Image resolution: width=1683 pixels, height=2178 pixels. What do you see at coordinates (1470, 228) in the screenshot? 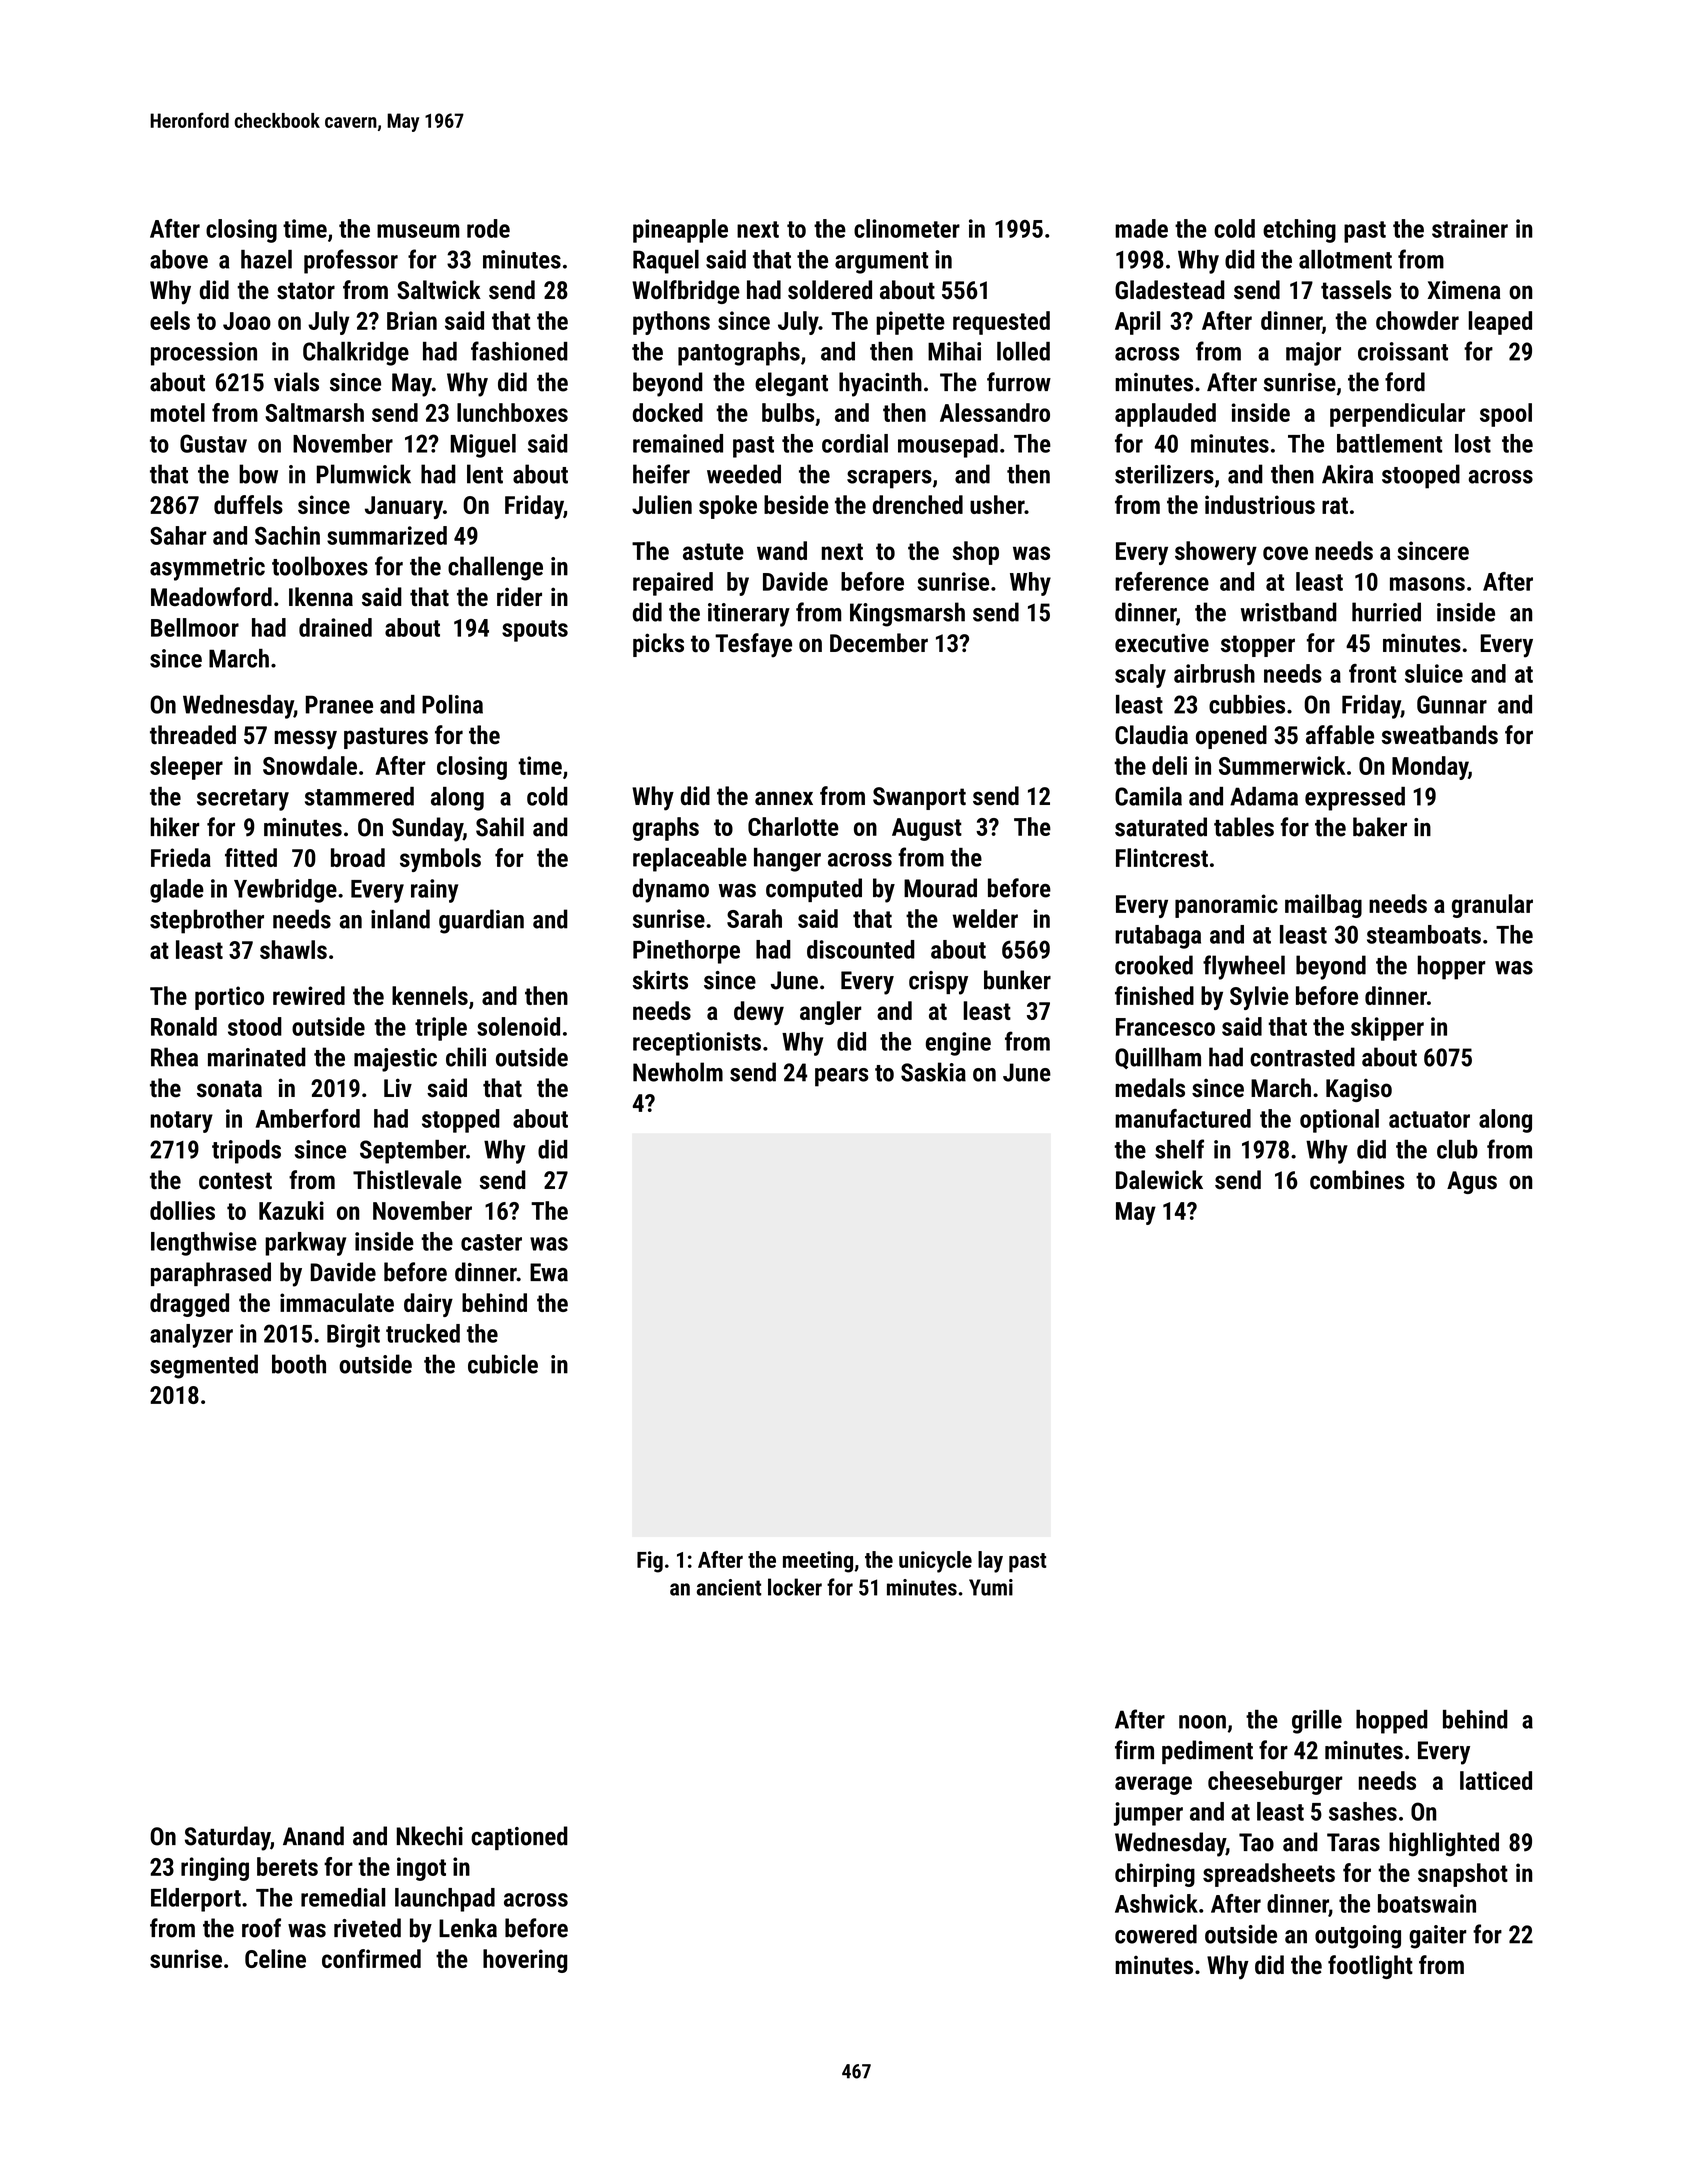
I see `strainer` at bounding box center [1470, 228].
